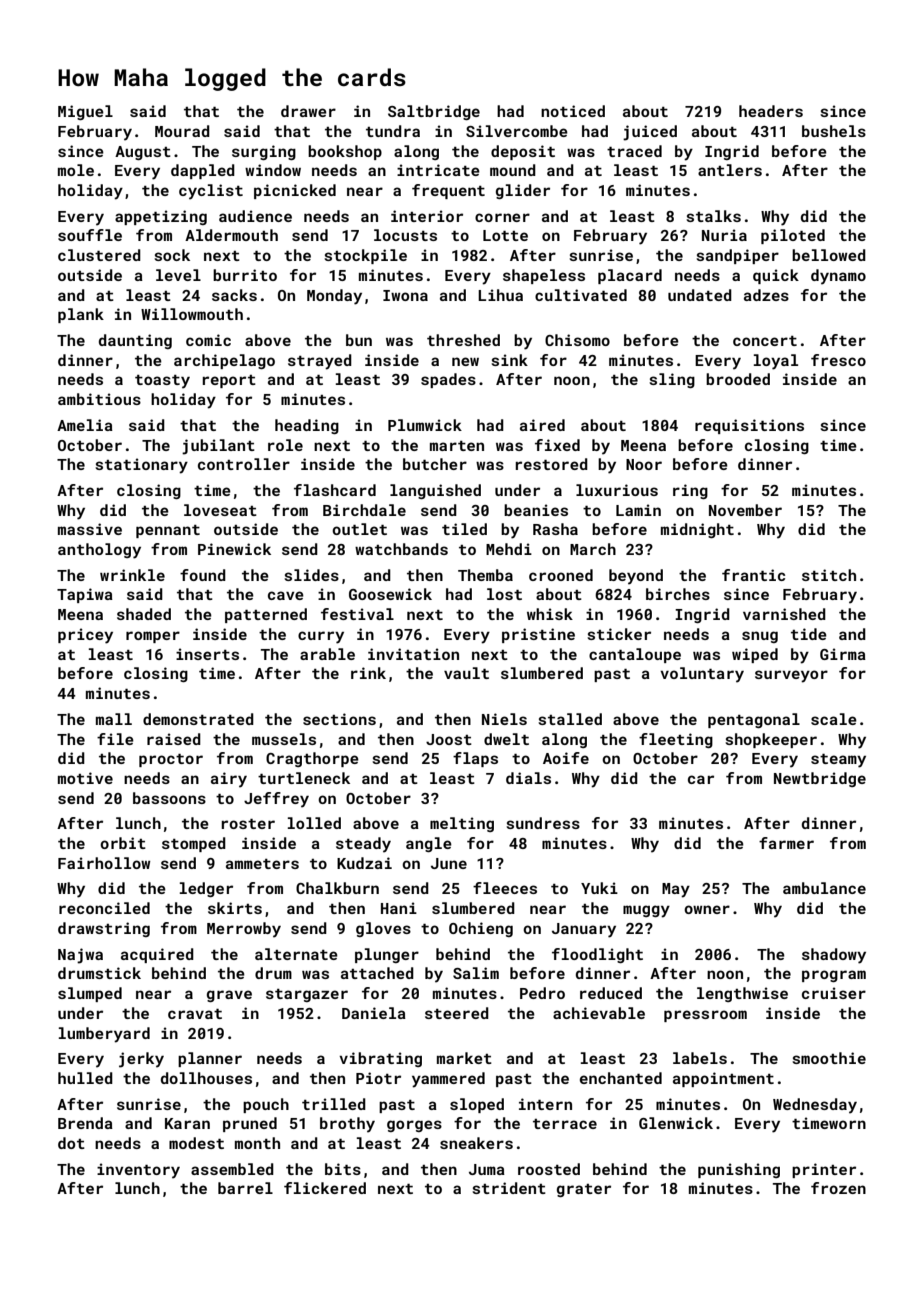 The image size is (924, 1308). What do you see at coordinates (838, 1188) in the page?
I see `frozen` at bounding box center [838, 1188].
